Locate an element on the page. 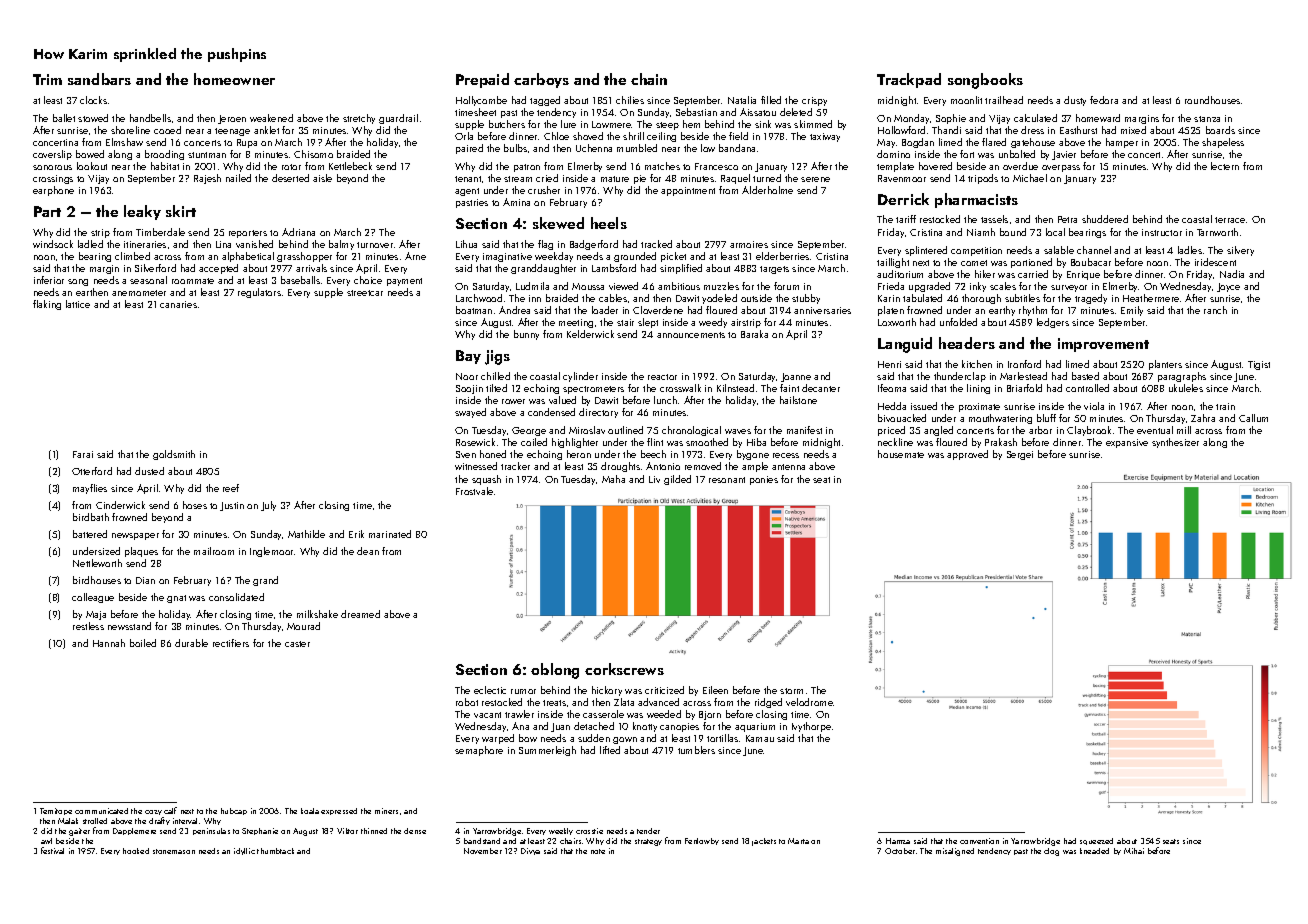 The width and height of the image is (1308, 924). Viktor is located at coordinates (347, 831).
